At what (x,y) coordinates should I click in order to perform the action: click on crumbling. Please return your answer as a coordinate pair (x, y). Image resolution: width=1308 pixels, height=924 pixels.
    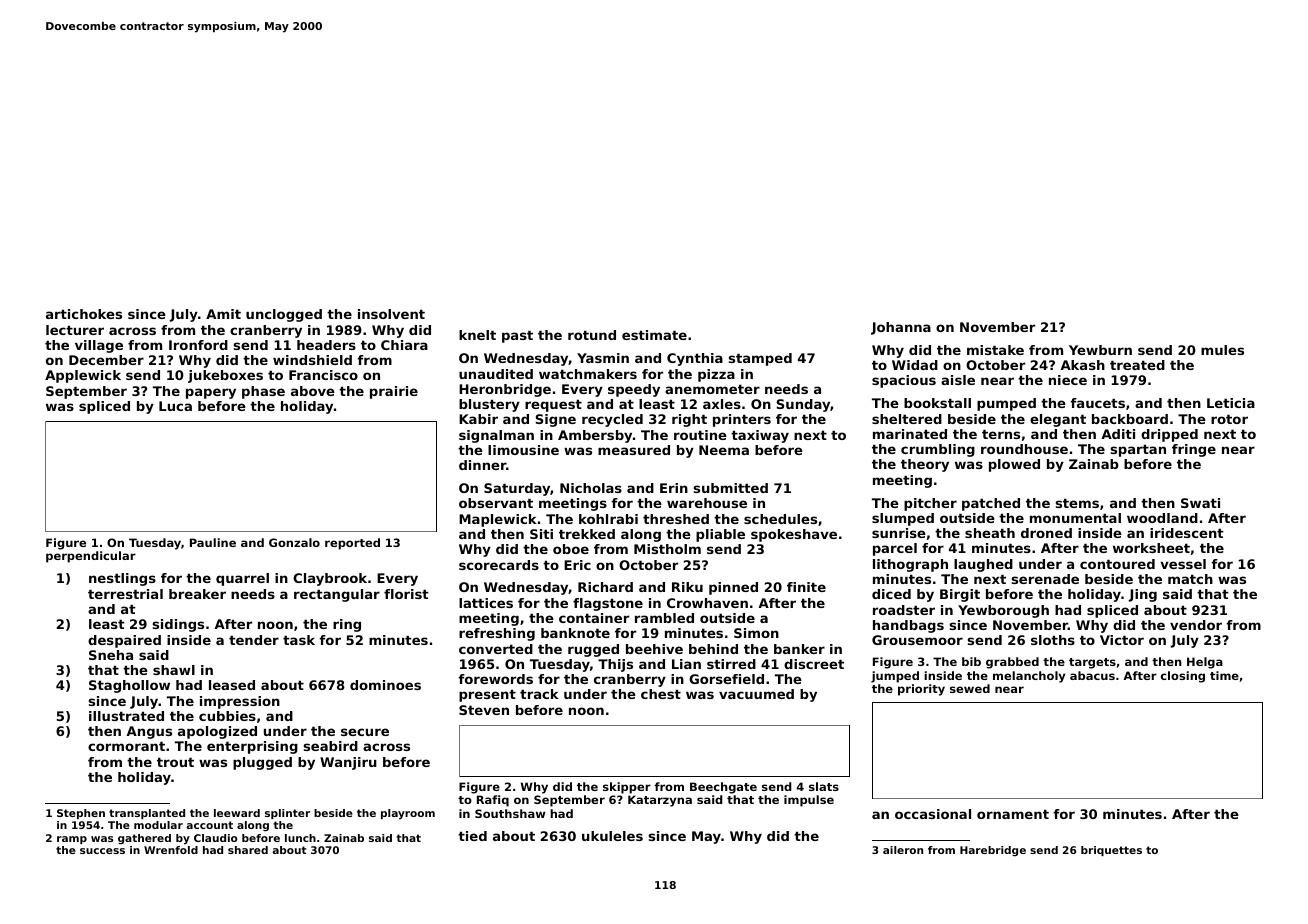
    Looking at the image, I should click on (938, 450).
